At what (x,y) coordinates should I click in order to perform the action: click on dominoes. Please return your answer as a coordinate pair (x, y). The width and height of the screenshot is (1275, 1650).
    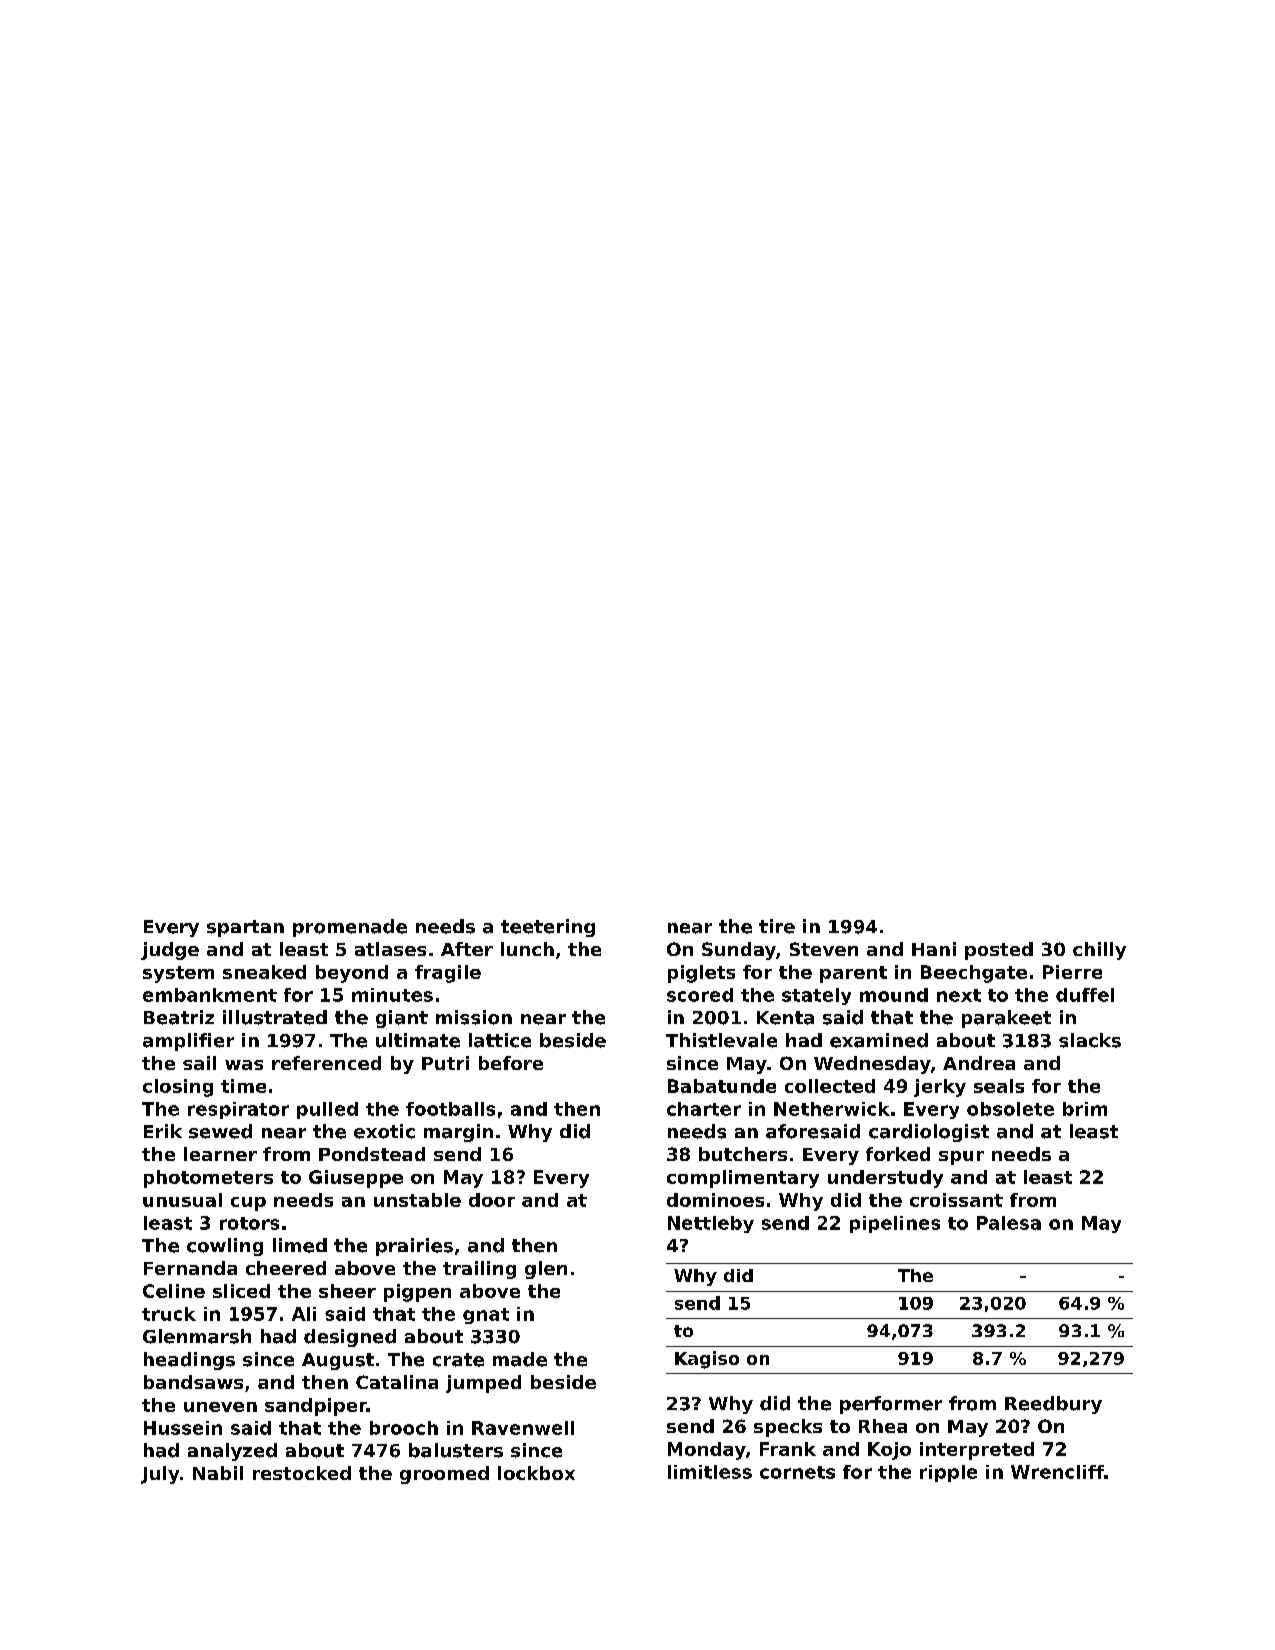
    Looking at the image, I should click on (715, 1200).
